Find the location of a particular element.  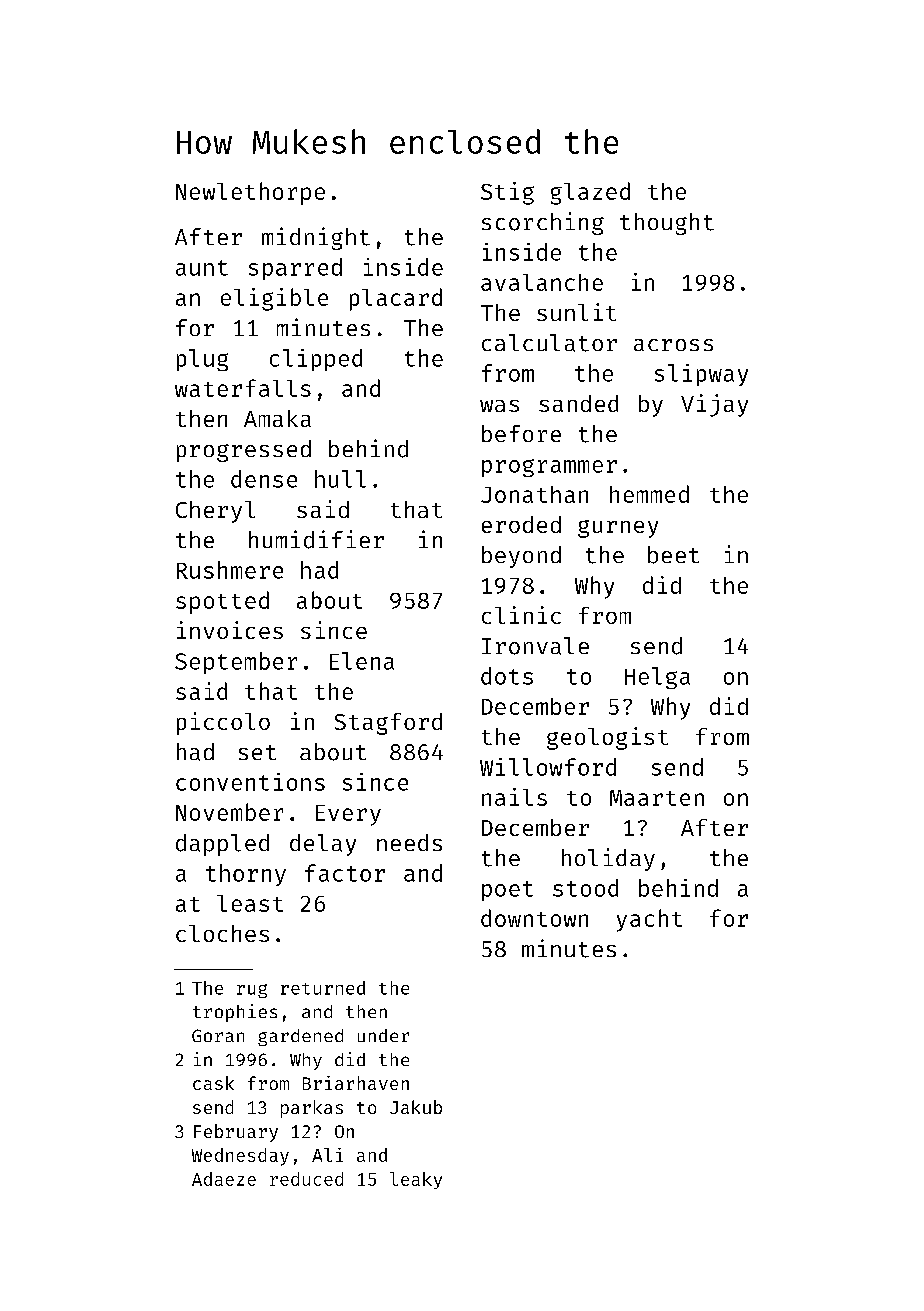

humidifier is located at coordinates (316, 539).
